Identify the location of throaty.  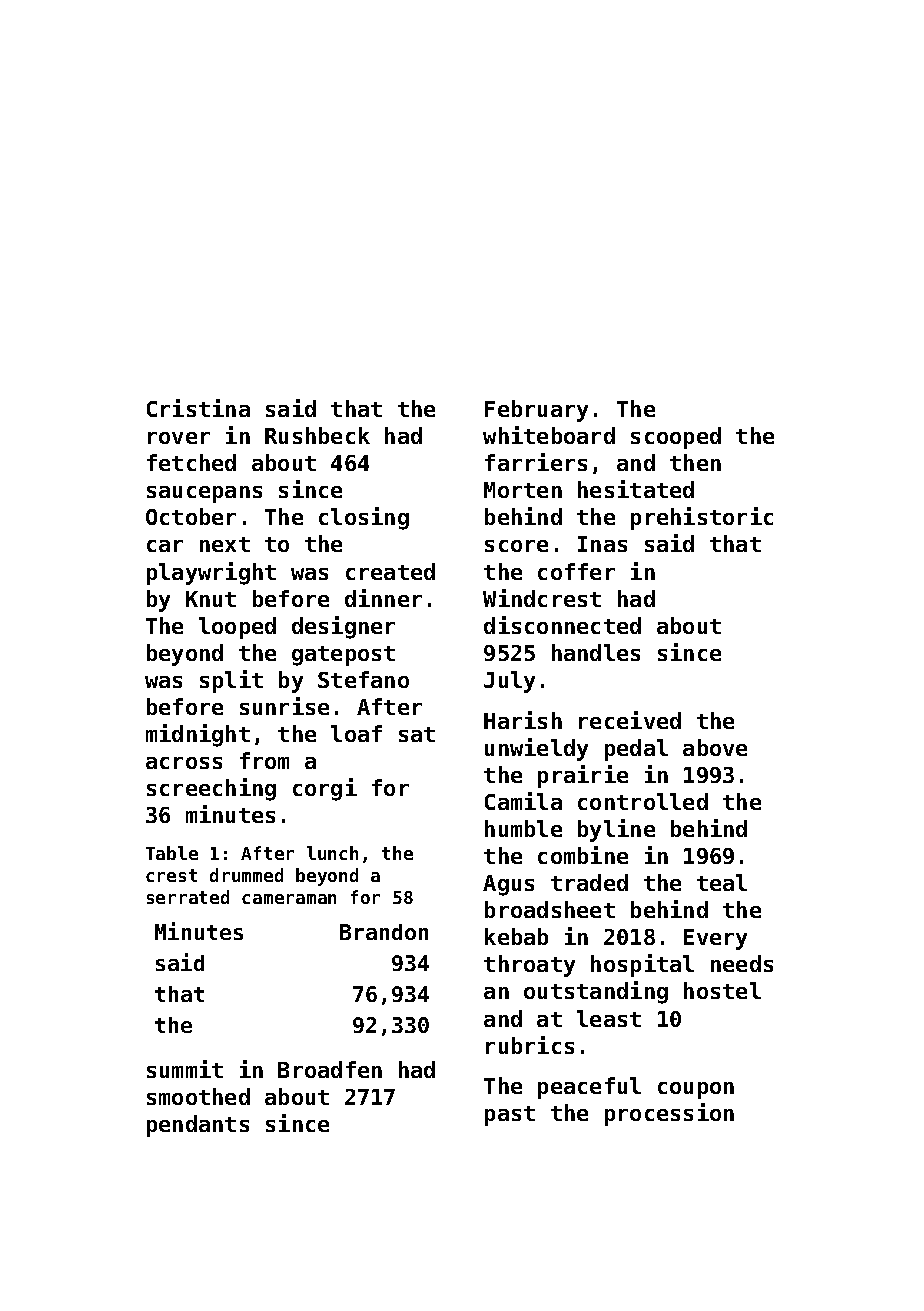
(529, 966).
